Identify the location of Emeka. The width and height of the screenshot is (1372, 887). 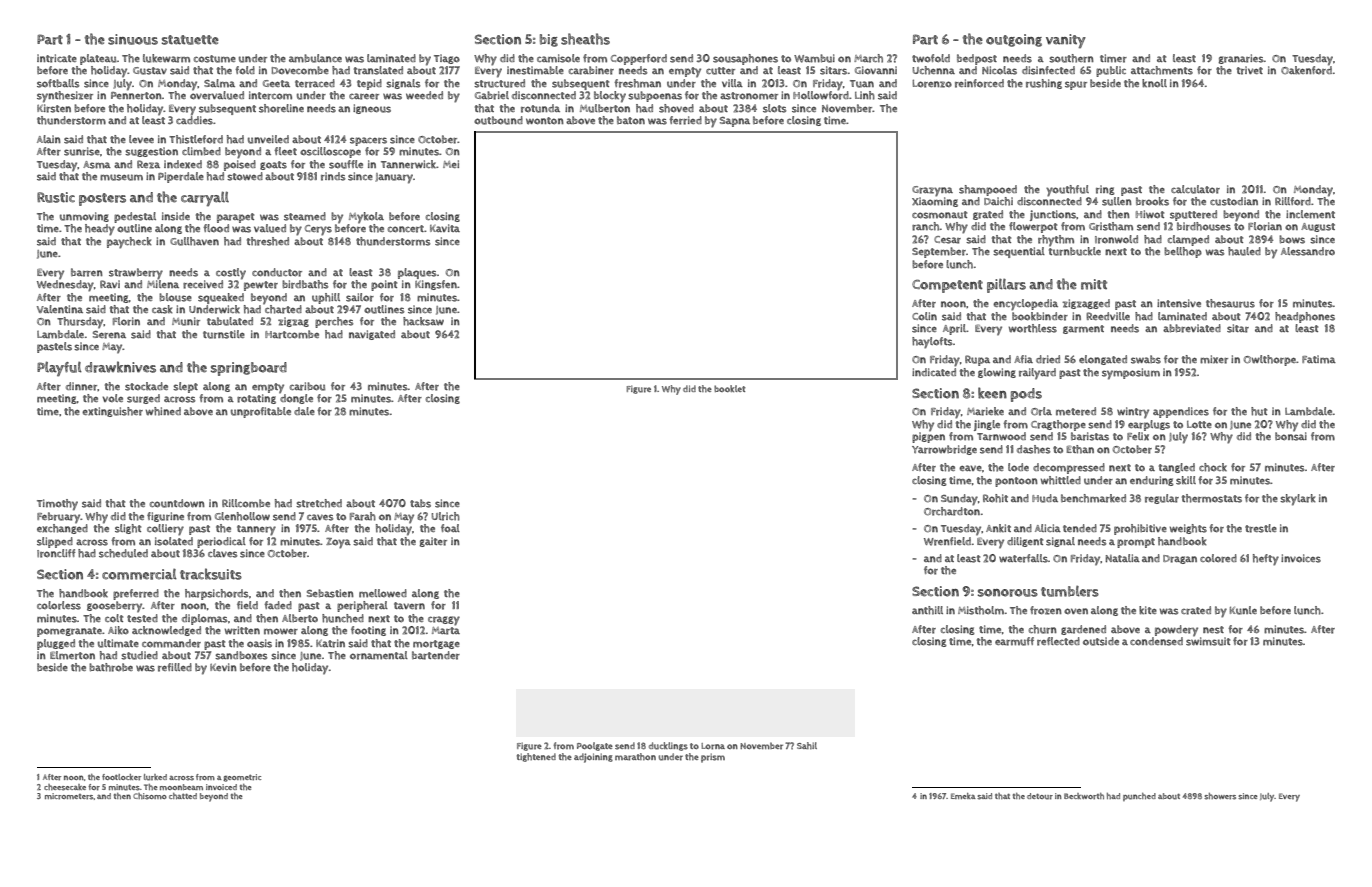
(963, 796).
